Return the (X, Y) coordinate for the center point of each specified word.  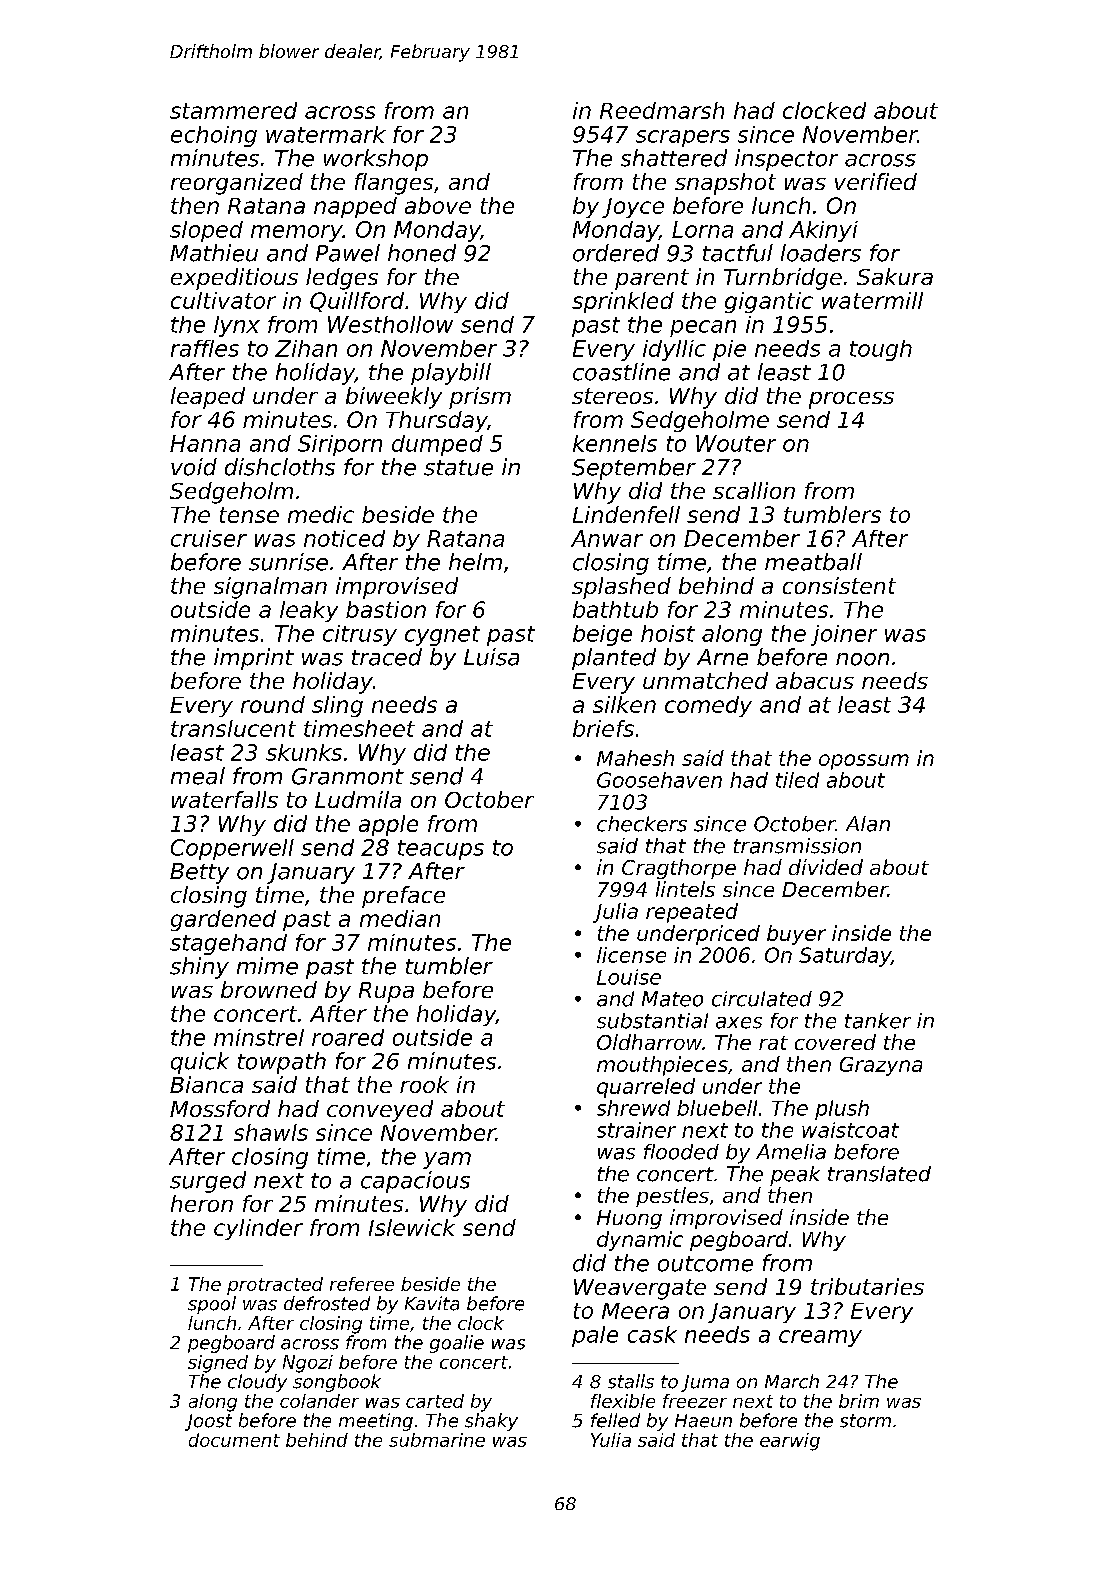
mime (267, 966)
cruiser (209, 538)
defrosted (327, 1303)
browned (269, 989)
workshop (376, 160)
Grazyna (881, 1066)
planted (614, 659)
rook (424, 1084)
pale (595, 1336)
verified (876, 181)
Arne (722, 657)
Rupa (386, 992)
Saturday (845, 957)
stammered (233, 110)
